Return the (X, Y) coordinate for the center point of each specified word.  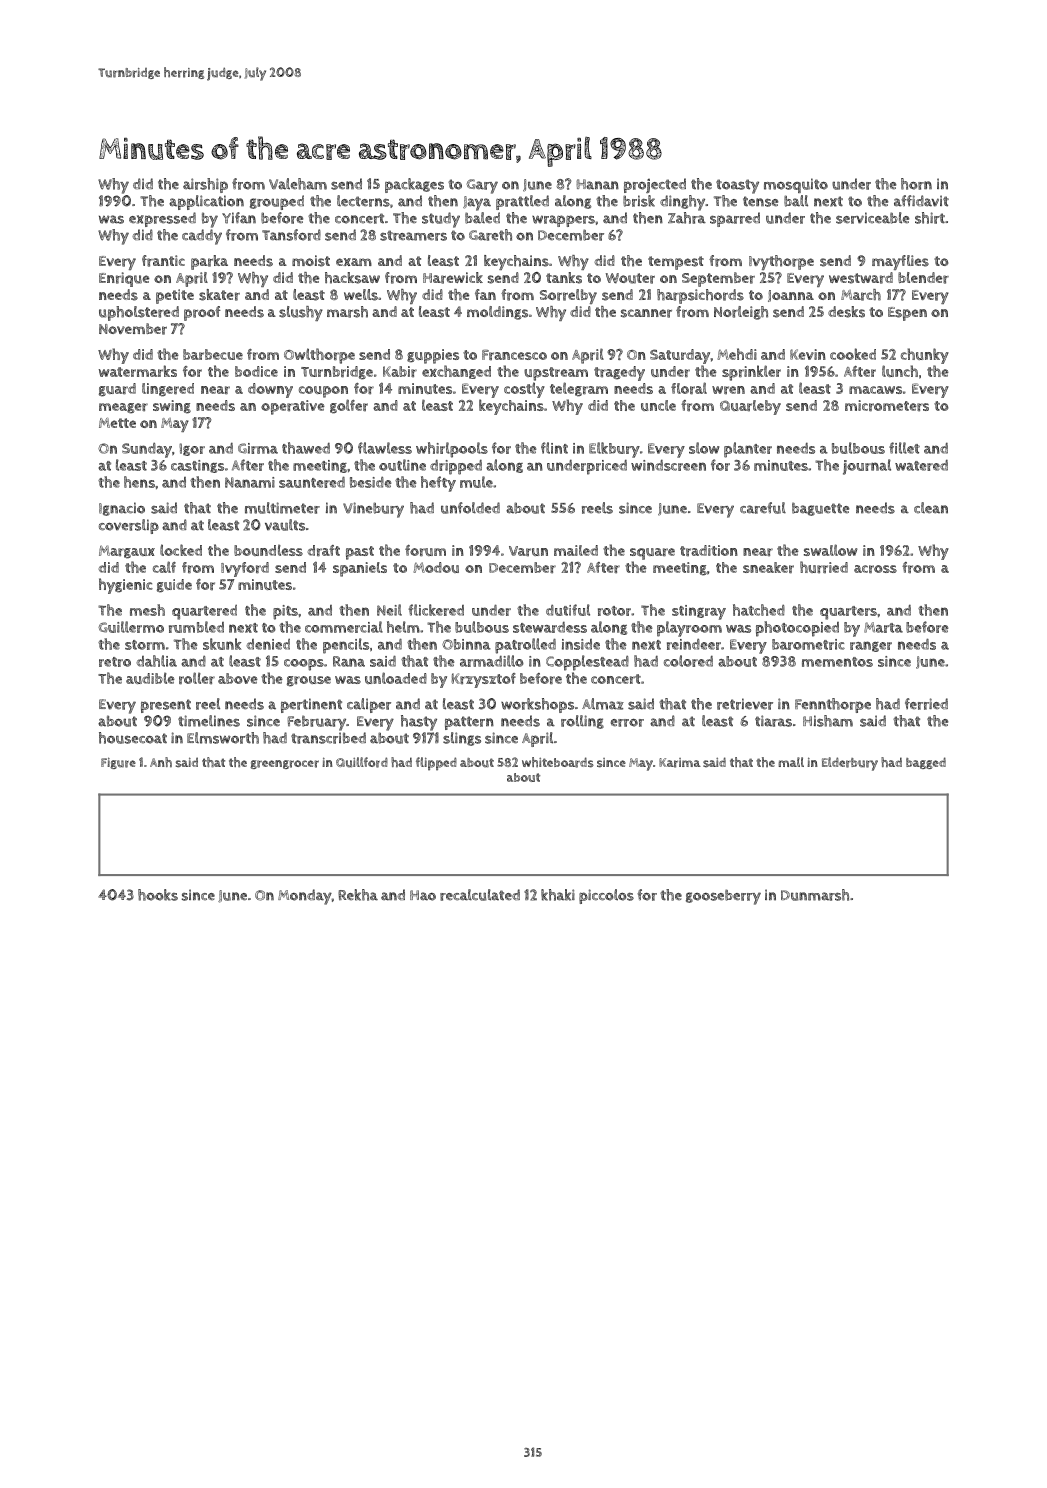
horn (916, 184)
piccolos (606, 896)
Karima (680, 763)
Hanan (597, 184)
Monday (305, 897)
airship (205, 185)
